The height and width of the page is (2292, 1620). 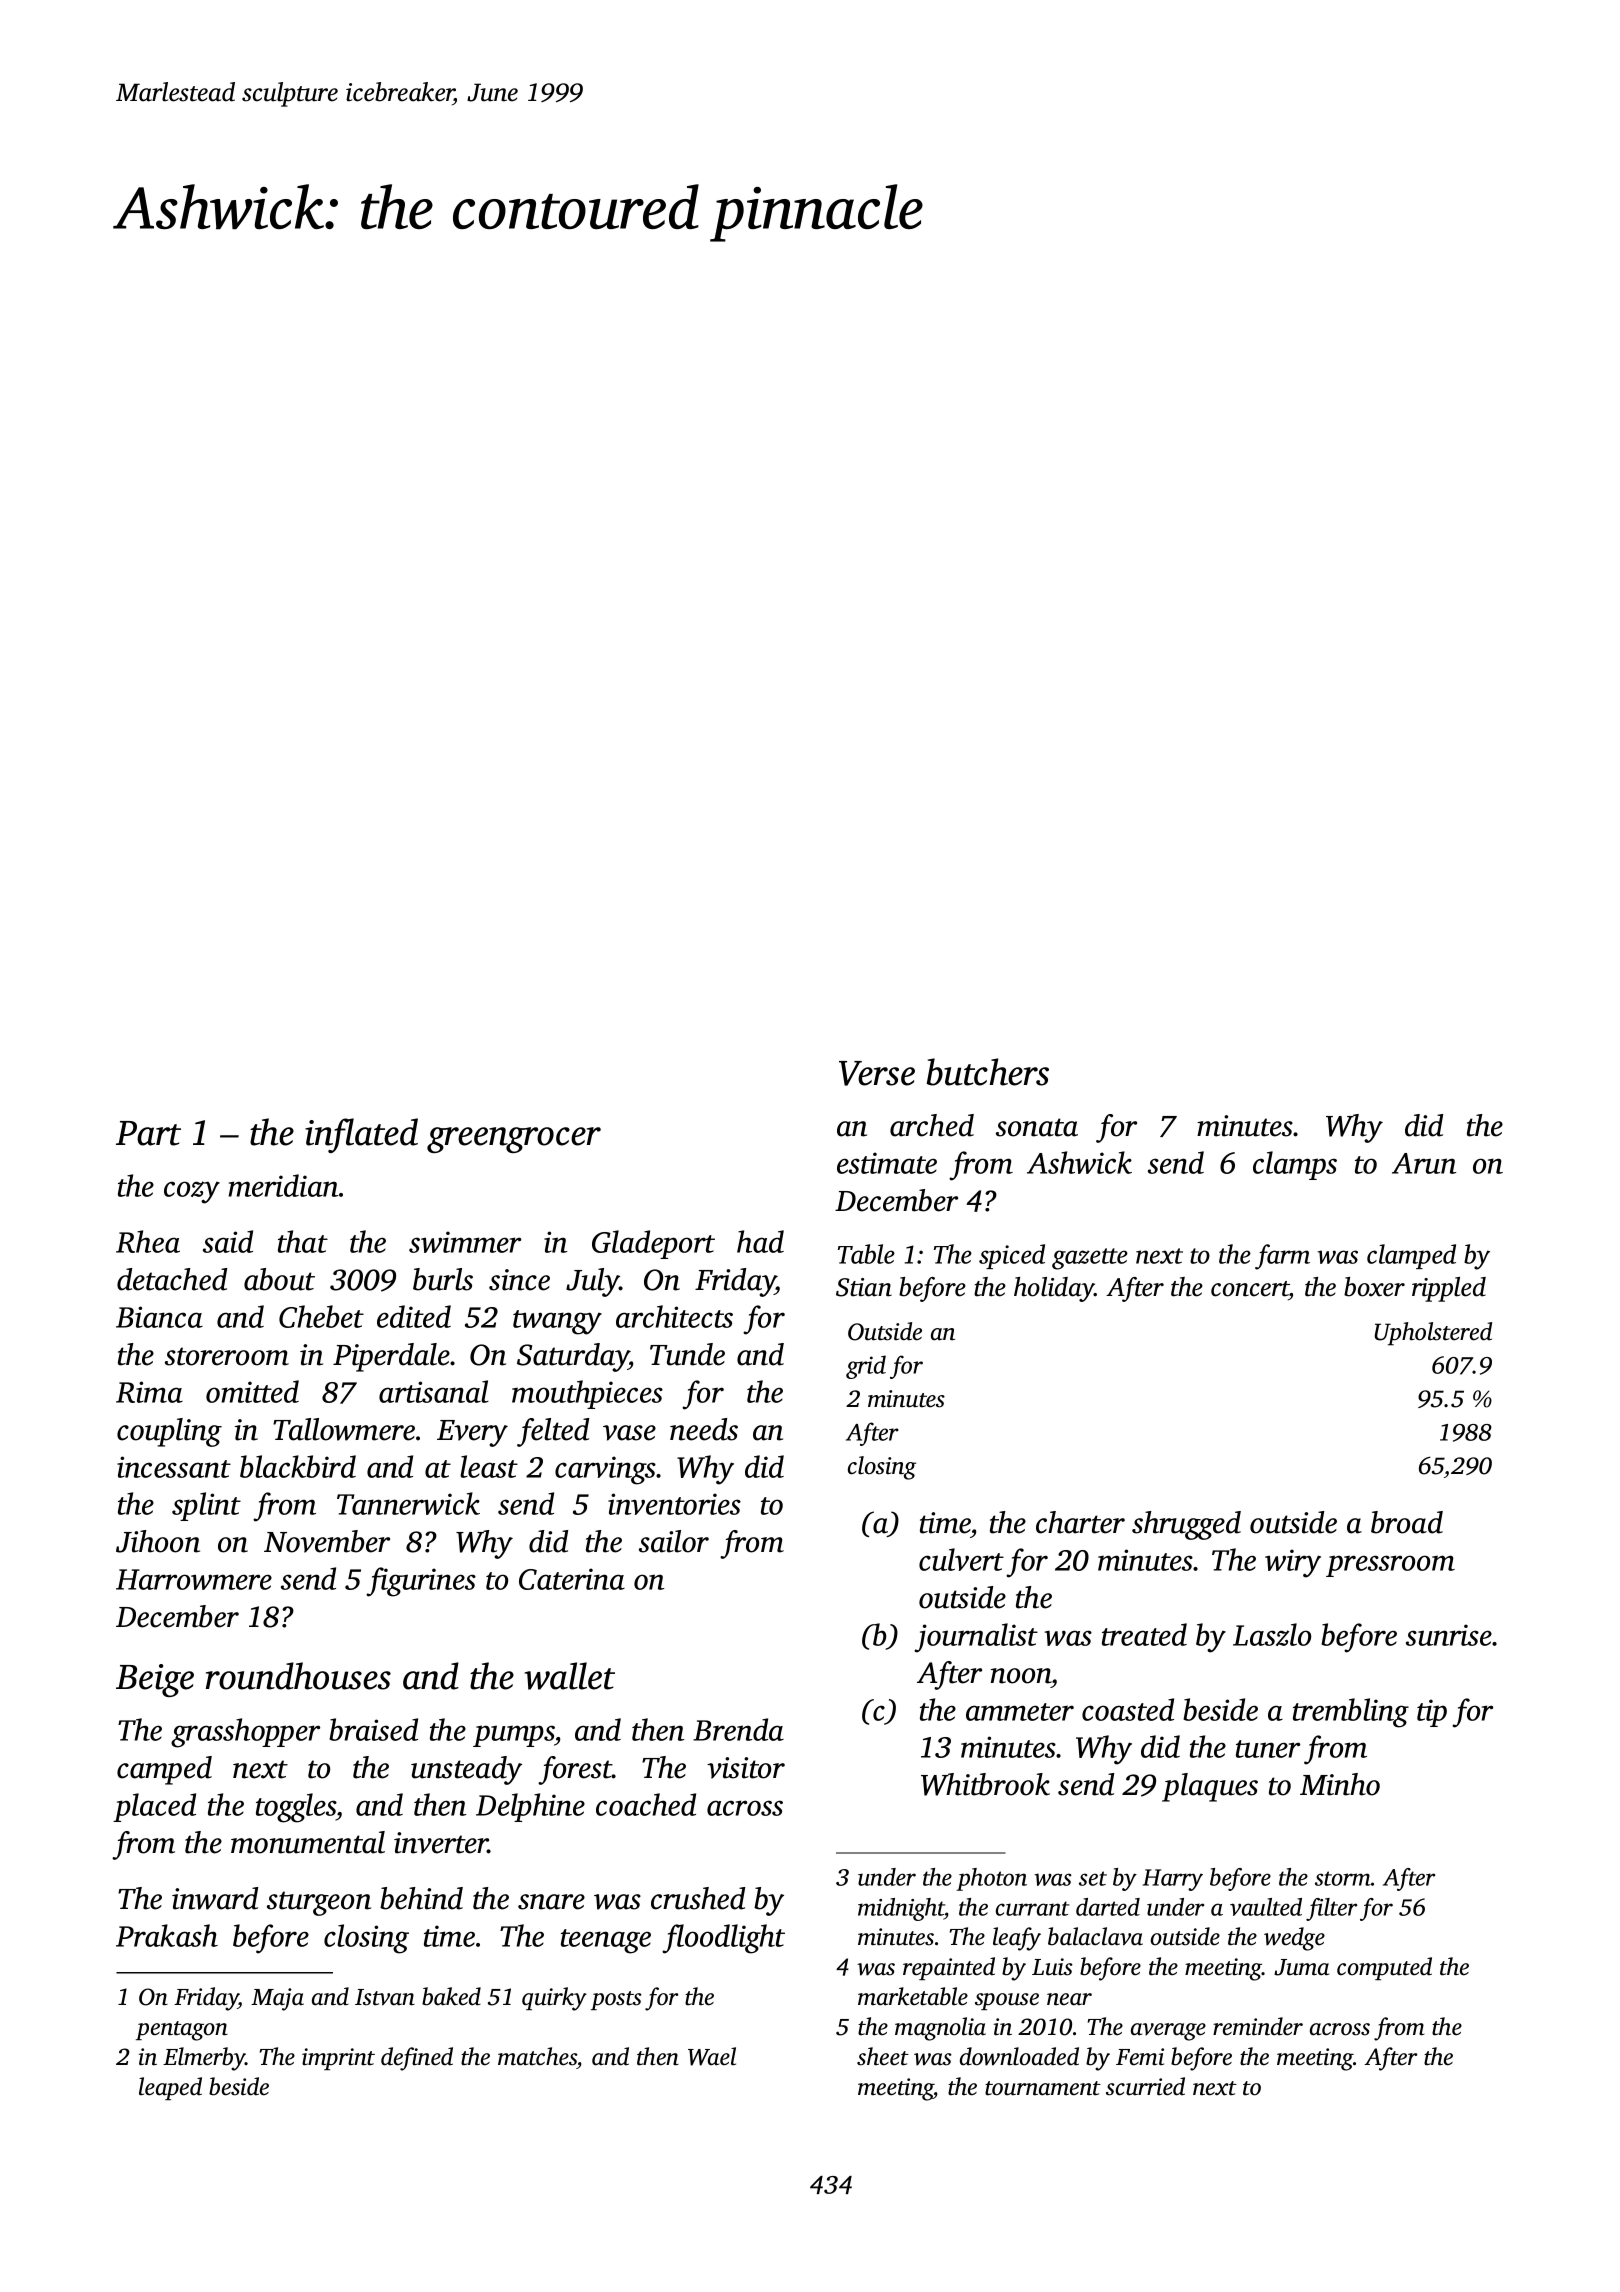 What do you see at coordinates (514, 1140) in the page?
I see `greengrocer` at bounding box center [514, 1140].
